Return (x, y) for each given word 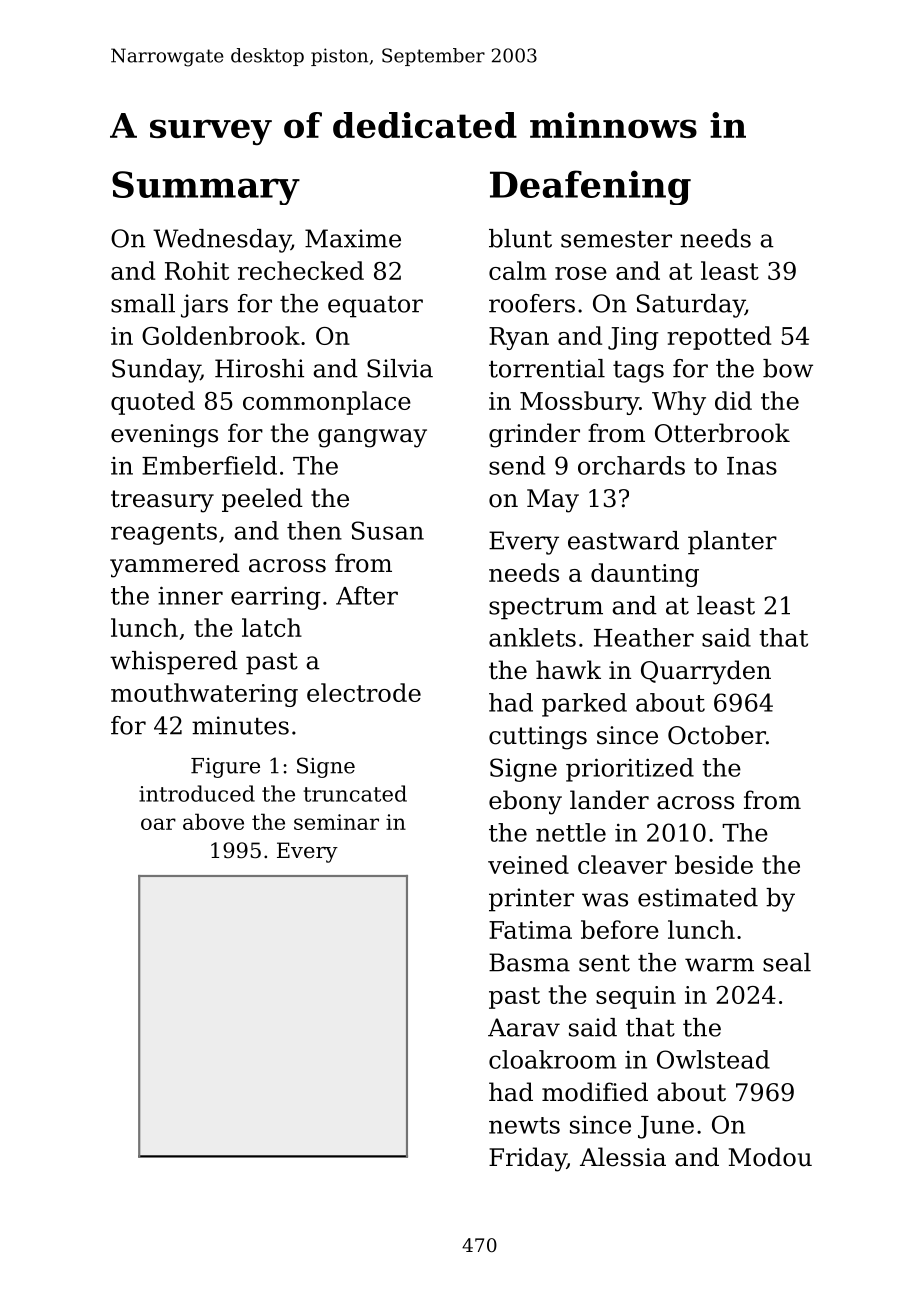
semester (616, 239)
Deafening (590, 187)
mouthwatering (204, 695)
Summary (206, 188)
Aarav (524, 1027)
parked (584, 705)
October (717, 735)
